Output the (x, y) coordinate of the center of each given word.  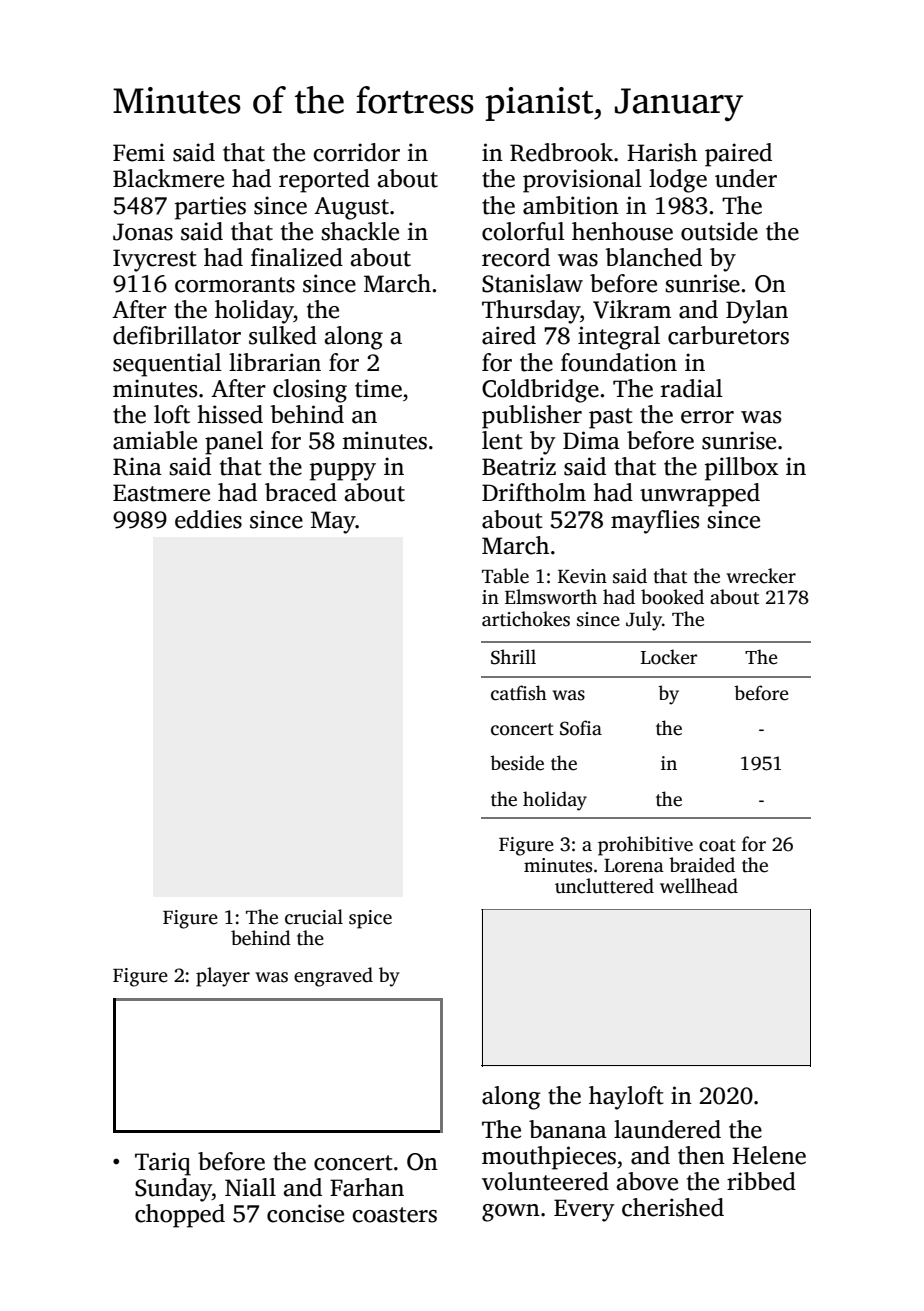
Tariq (163, 1164)
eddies (208, 519)
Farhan (367, 1187)
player (223, 977)
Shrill (513, 657)
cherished (673, 1207)
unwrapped (700, 495)
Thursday (531, 312)
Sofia (581, 728)
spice (370, 919)
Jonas (143, 232)
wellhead (699, 886)
